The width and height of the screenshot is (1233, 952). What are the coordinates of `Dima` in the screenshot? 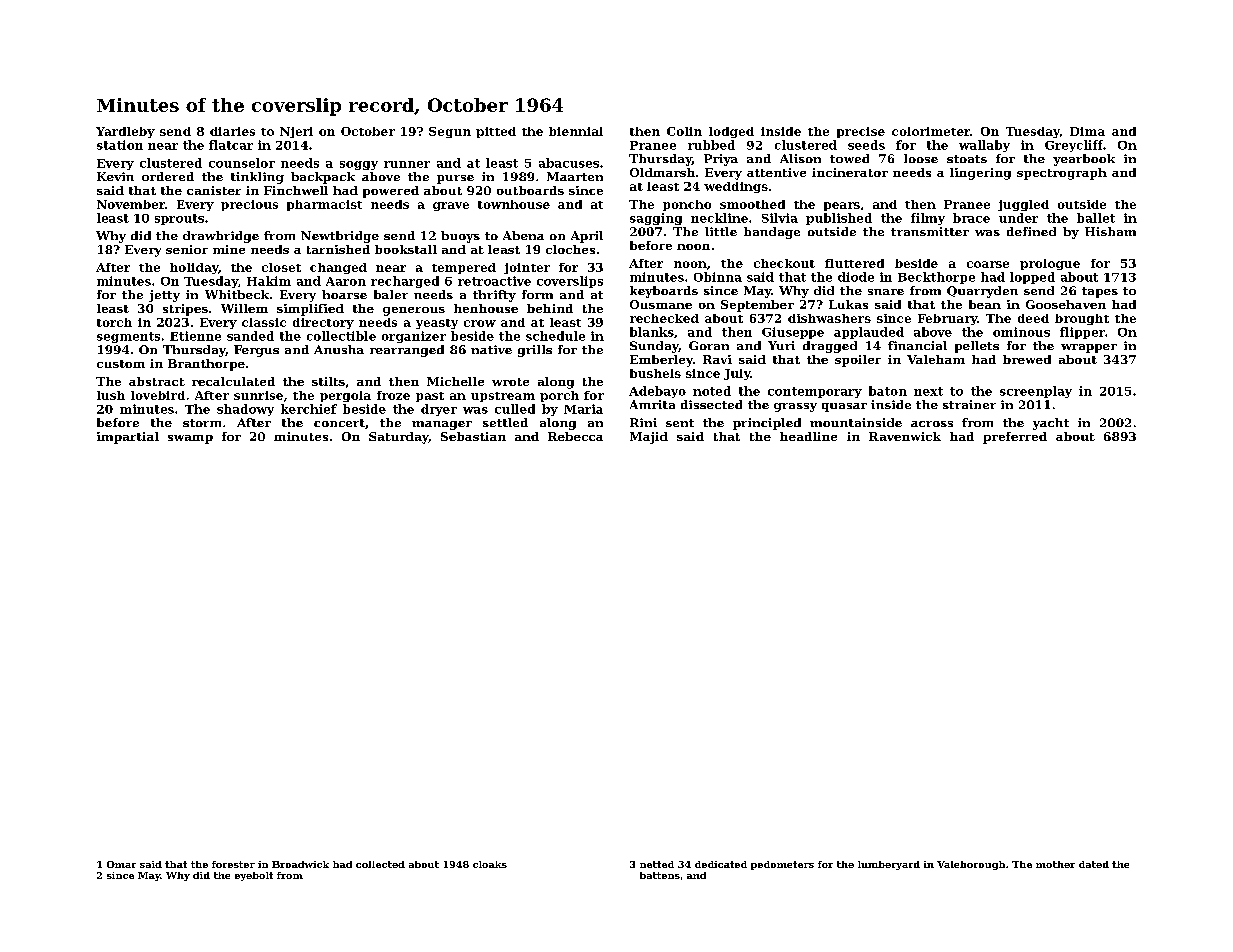 It's located at (1087, 131).
